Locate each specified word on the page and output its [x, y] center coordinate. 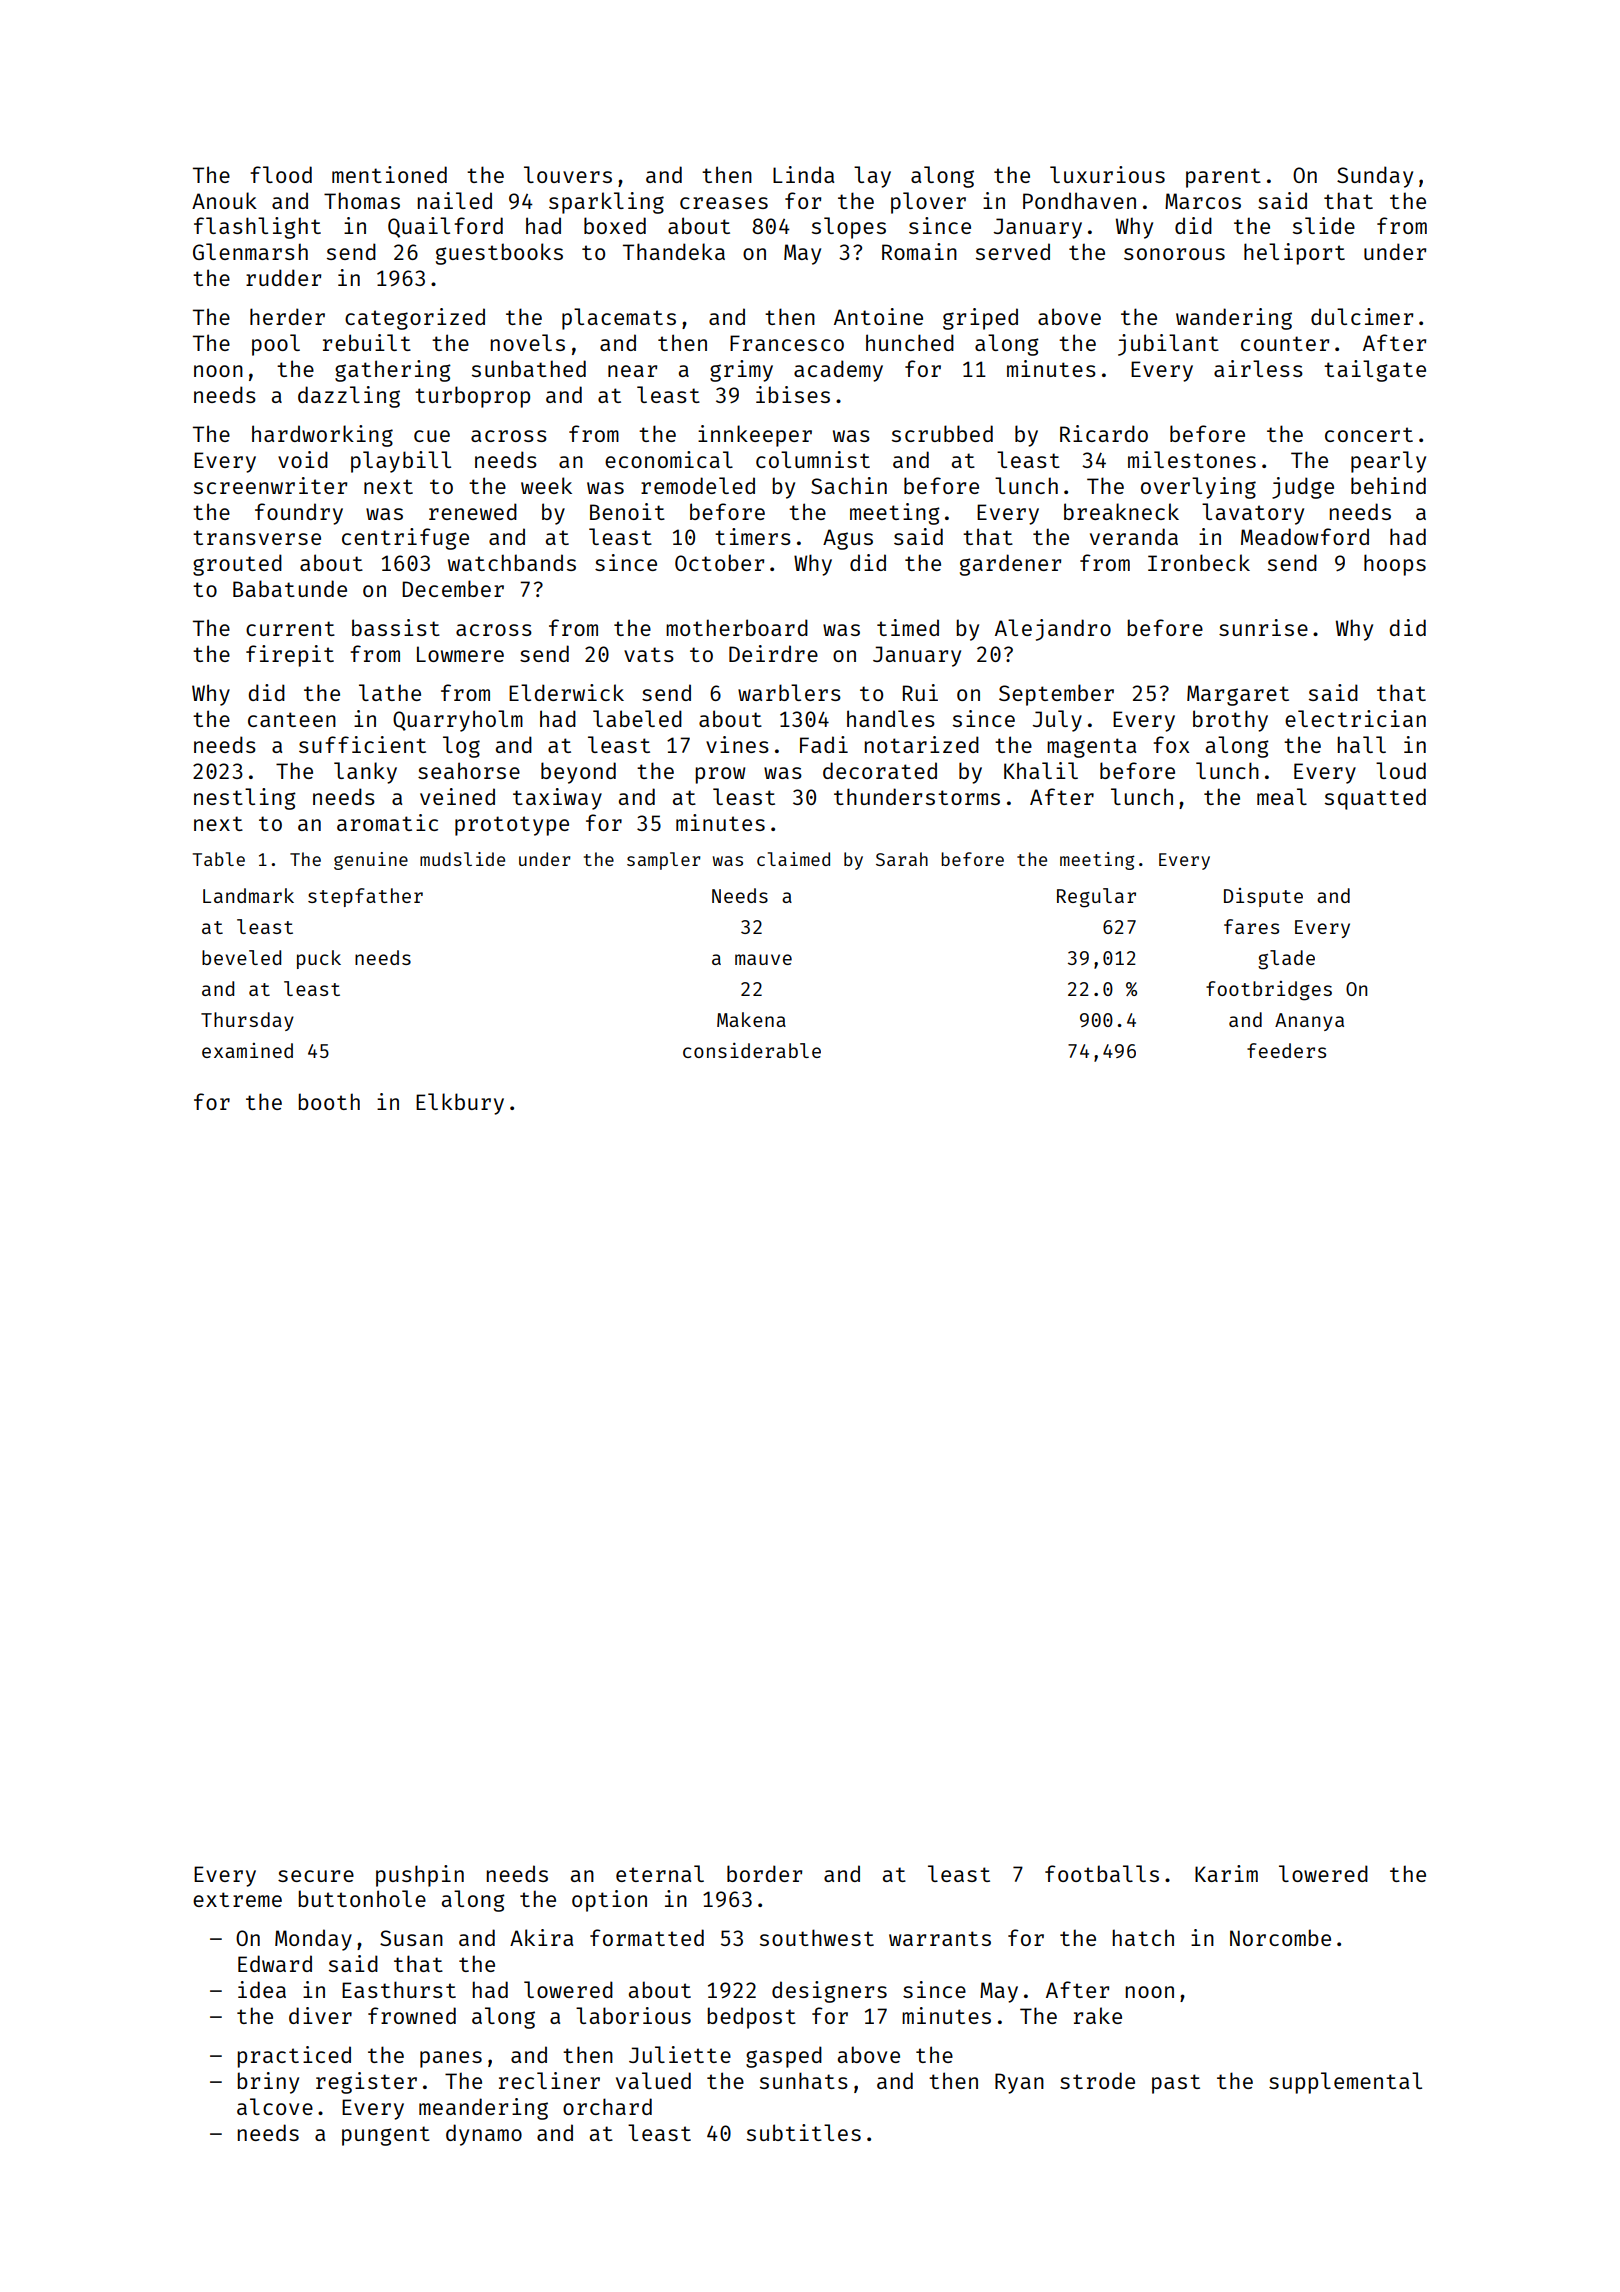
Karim [1226, 1873]
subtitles [804, 2132]
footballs [1102, 1873]
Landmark [248, 895]
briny [268, 2083]
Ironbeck [1199, 562]
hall [1361, 744]
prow [720, 775]
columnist [813, 459]
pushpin [420, 1876]
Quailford [445, 227]
